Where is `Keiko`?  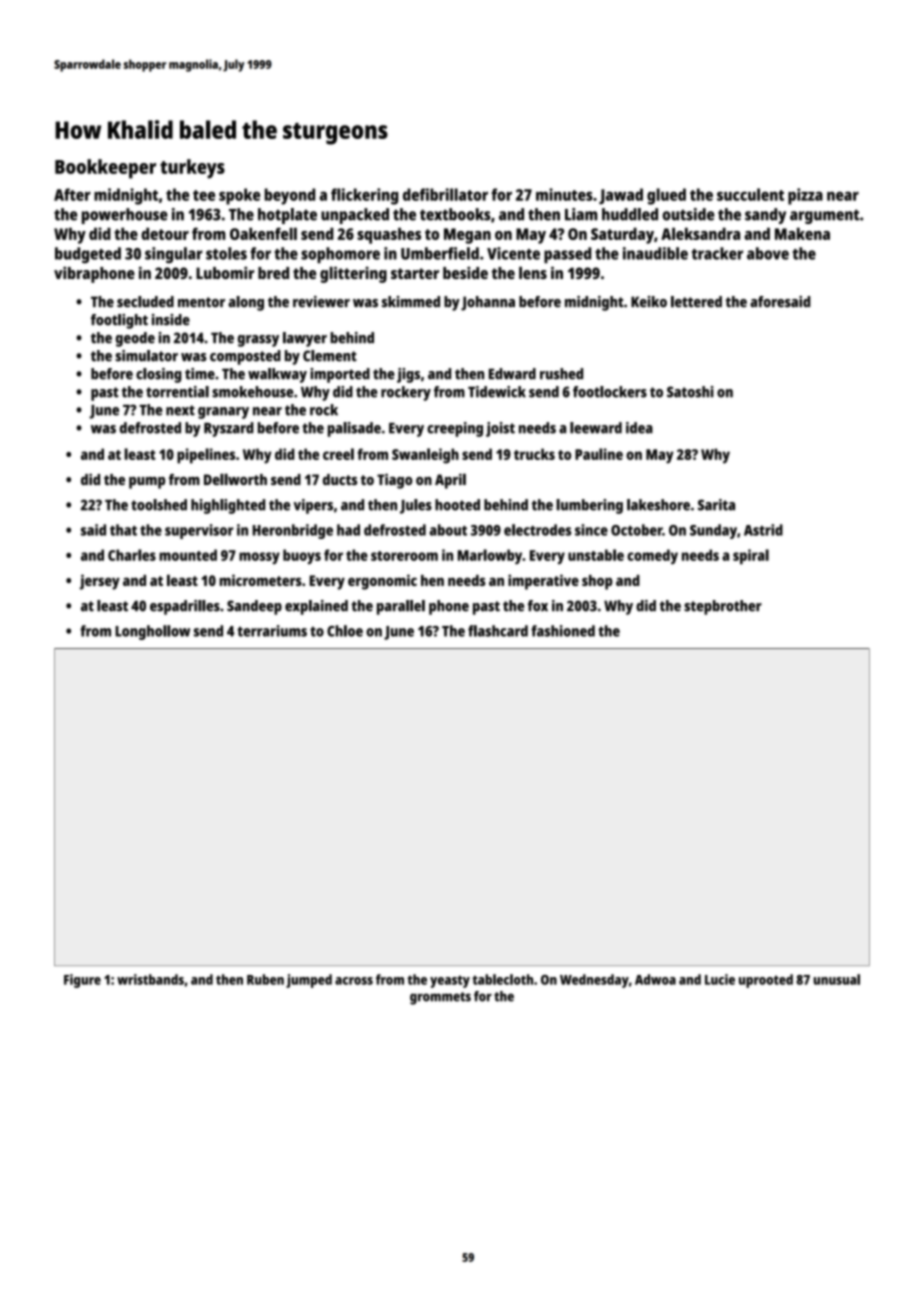 Keiko is located at coordinates (649, 302).
